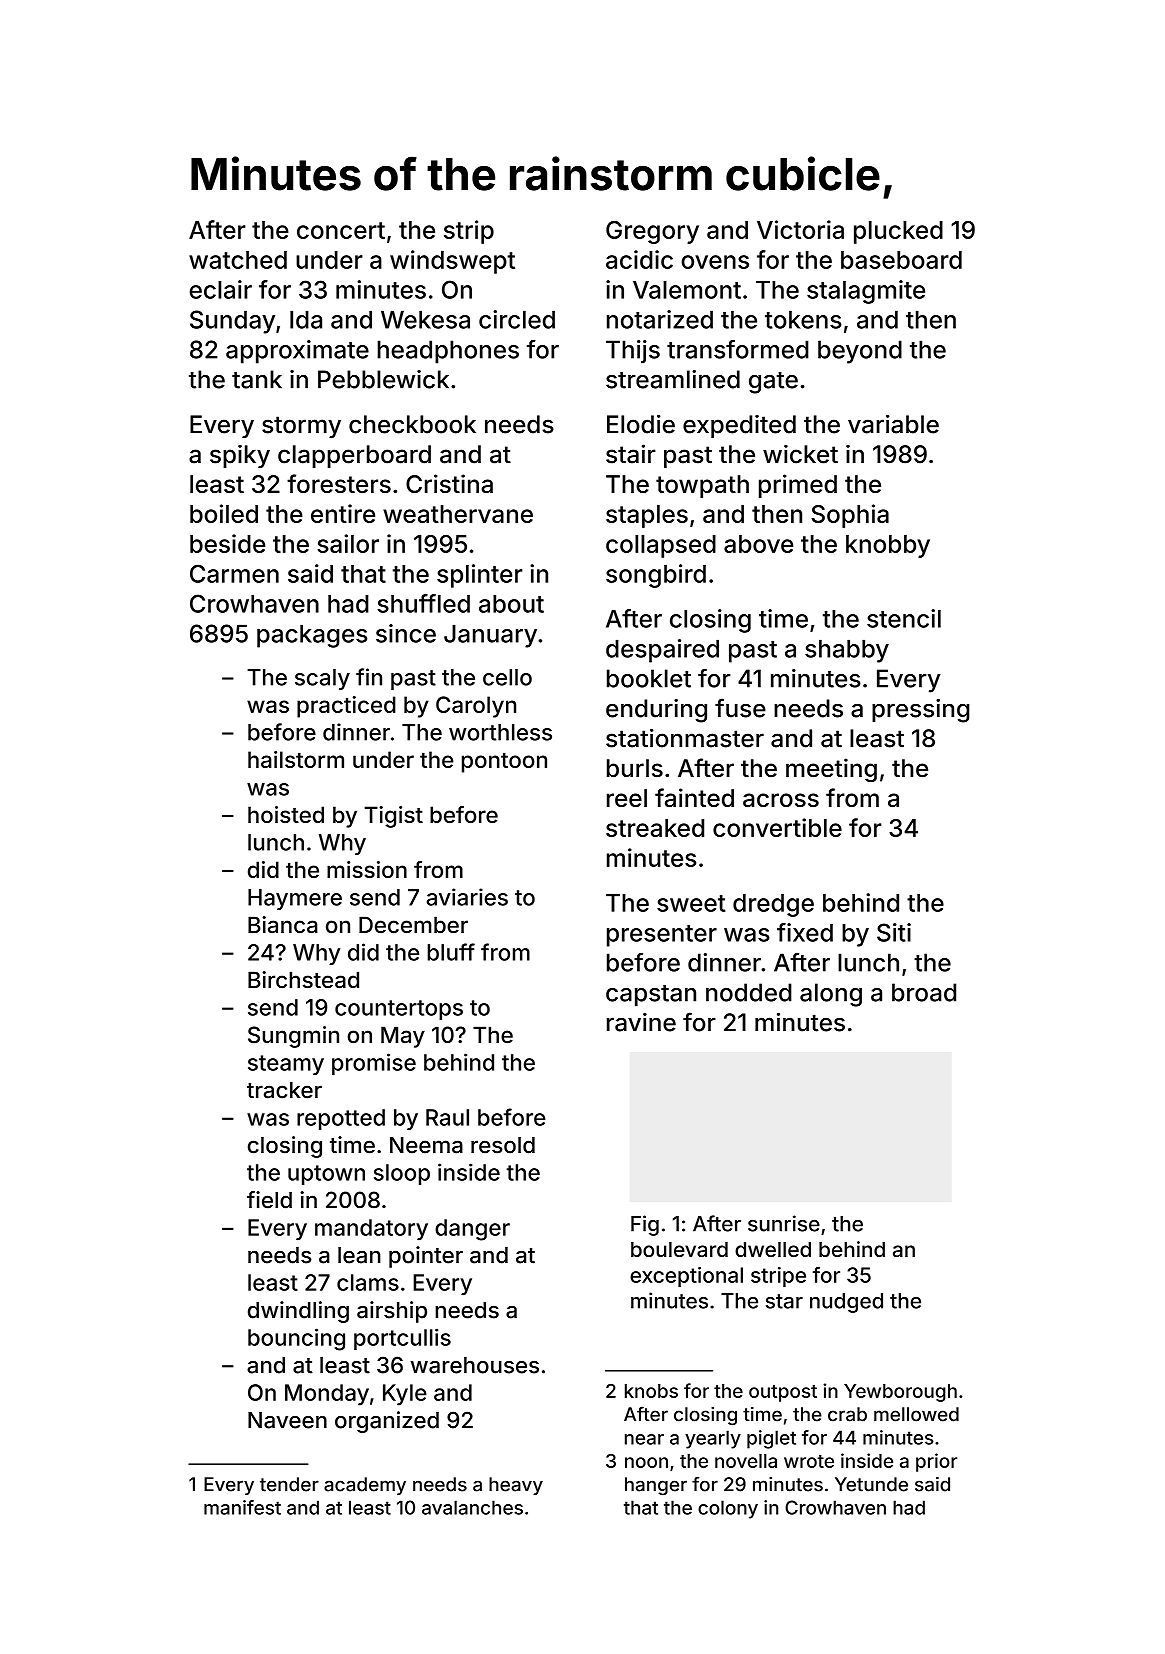  What do you see at coordinates (651, 1391) in the screenshot?
I see `knobs` at bounding box center [651, 1391].
